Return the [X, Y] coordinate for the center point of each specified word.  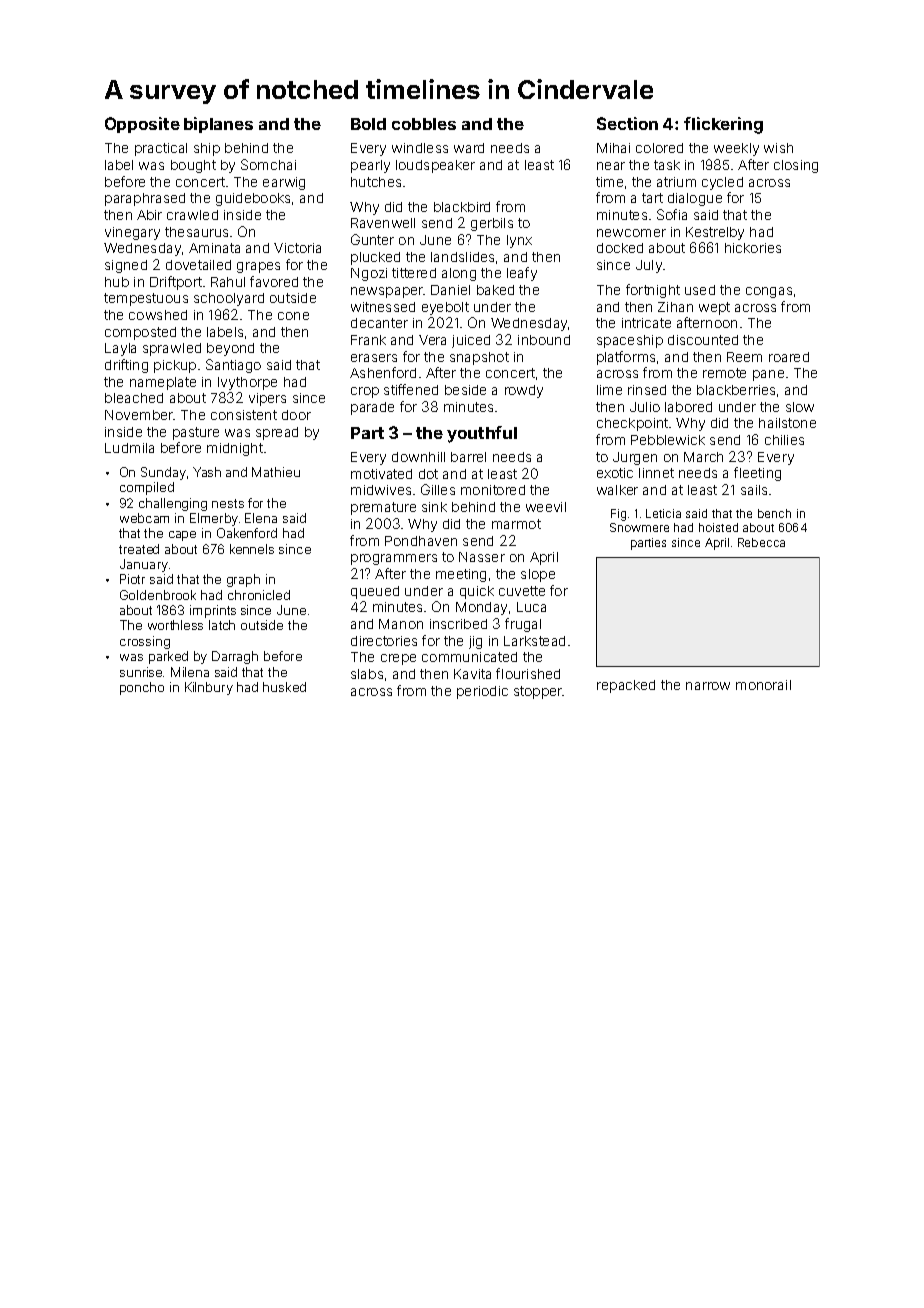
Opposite [142, 125]
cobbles [424, 124]
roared [789, 357]
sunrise [142, 672]
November [139, 415]
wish [778, 148]
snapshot [479, 358]
